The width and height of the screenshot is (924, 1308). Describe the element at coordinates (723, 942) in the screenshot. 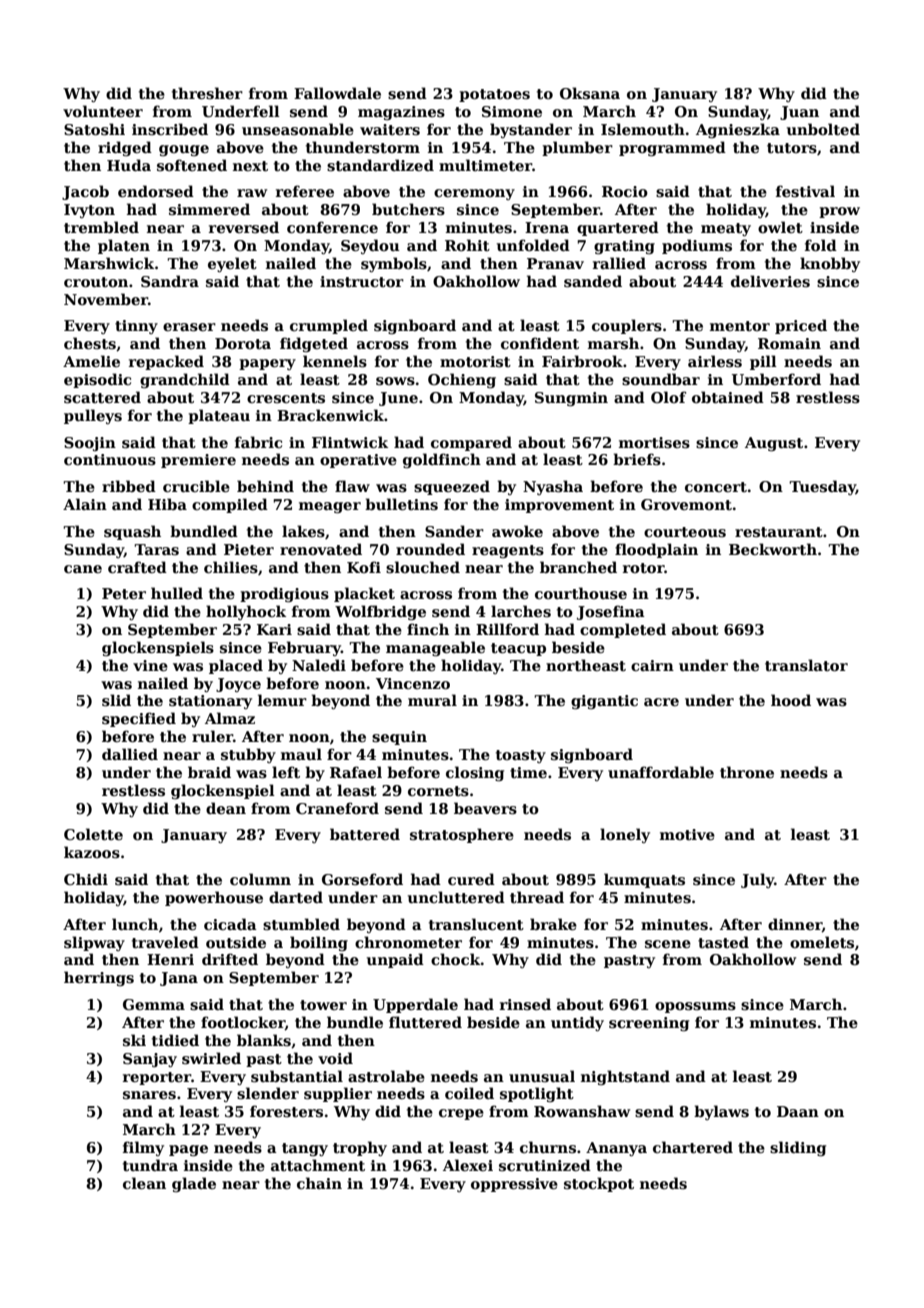

I see `tasted` at that location.
